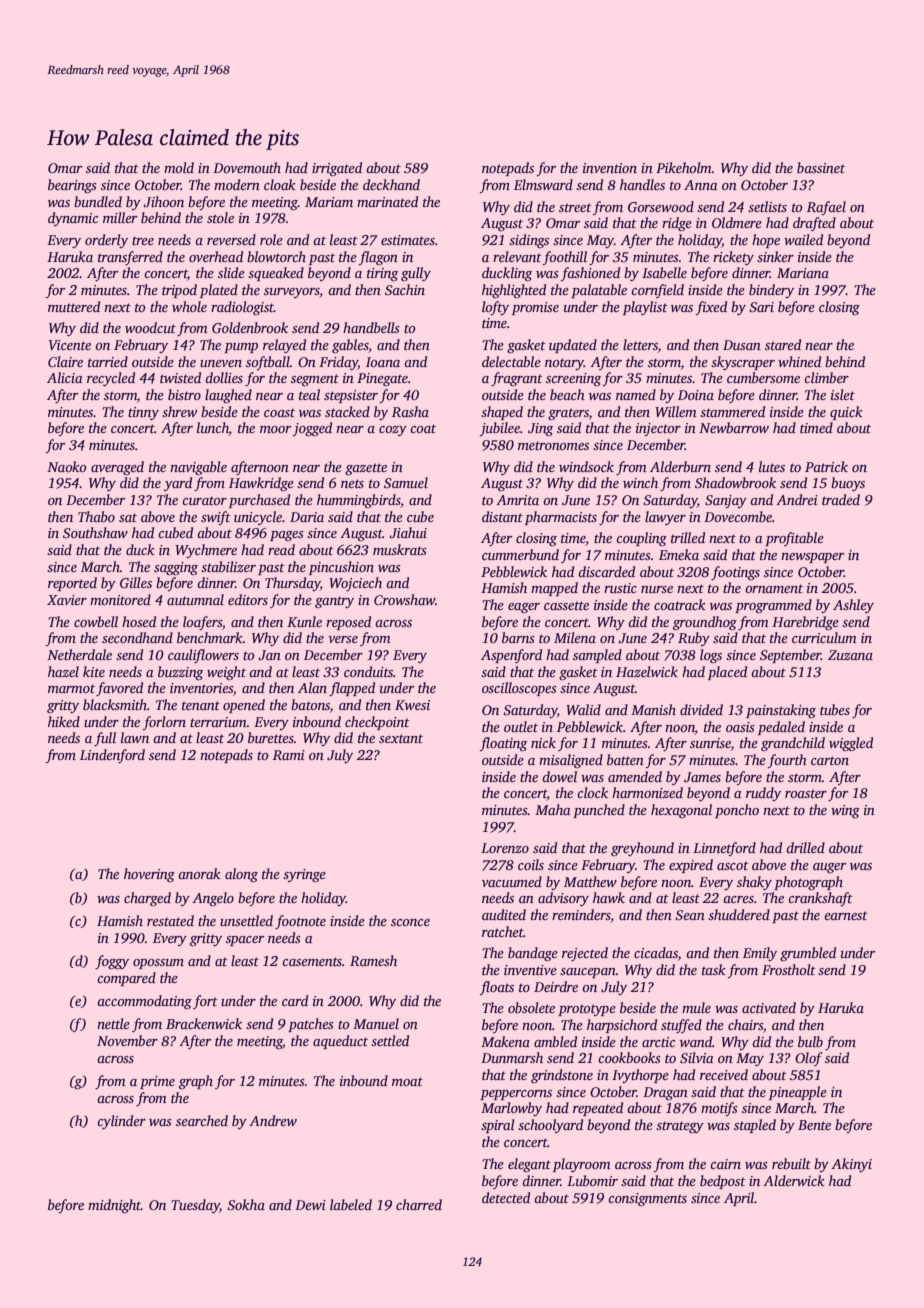 Image resolution: width=924 pixels, height=1308 pixels. What do you see at coordinates (72, 584) in the page?
I see `reported` at bounding box center [72, 584].
